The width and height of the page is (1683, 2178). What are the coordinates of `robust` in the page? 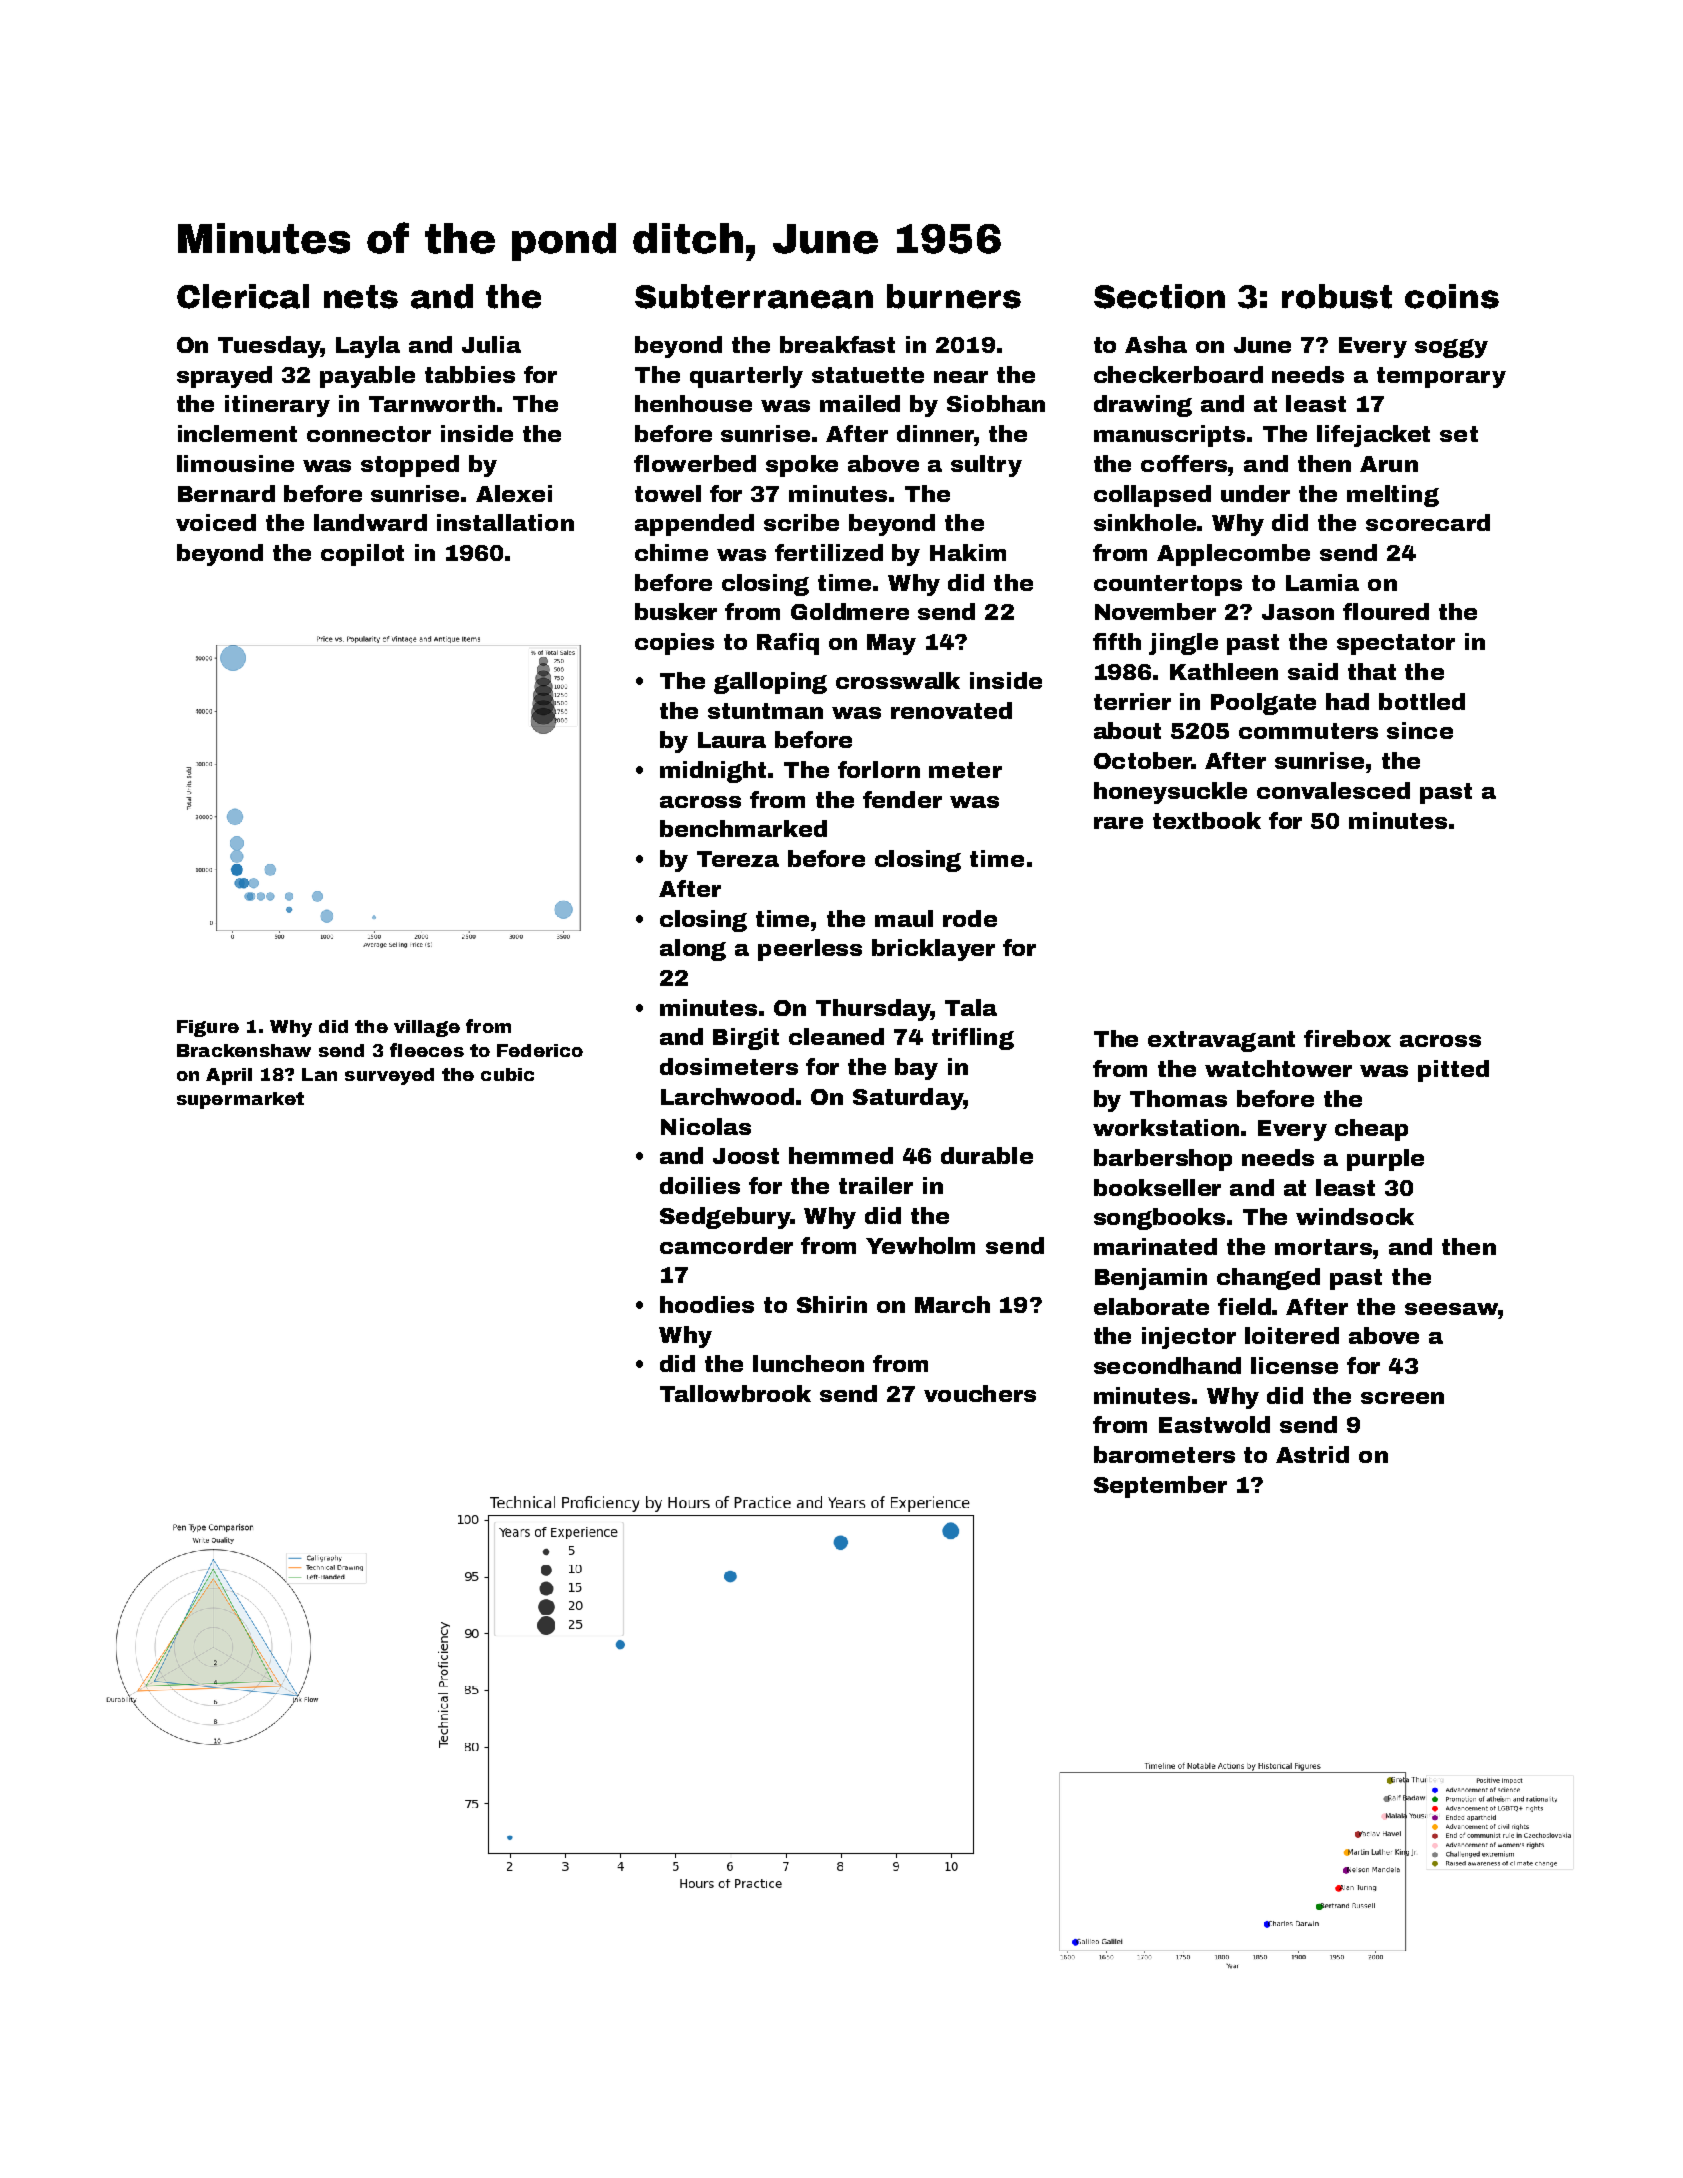 It's located at (1337, 296).
